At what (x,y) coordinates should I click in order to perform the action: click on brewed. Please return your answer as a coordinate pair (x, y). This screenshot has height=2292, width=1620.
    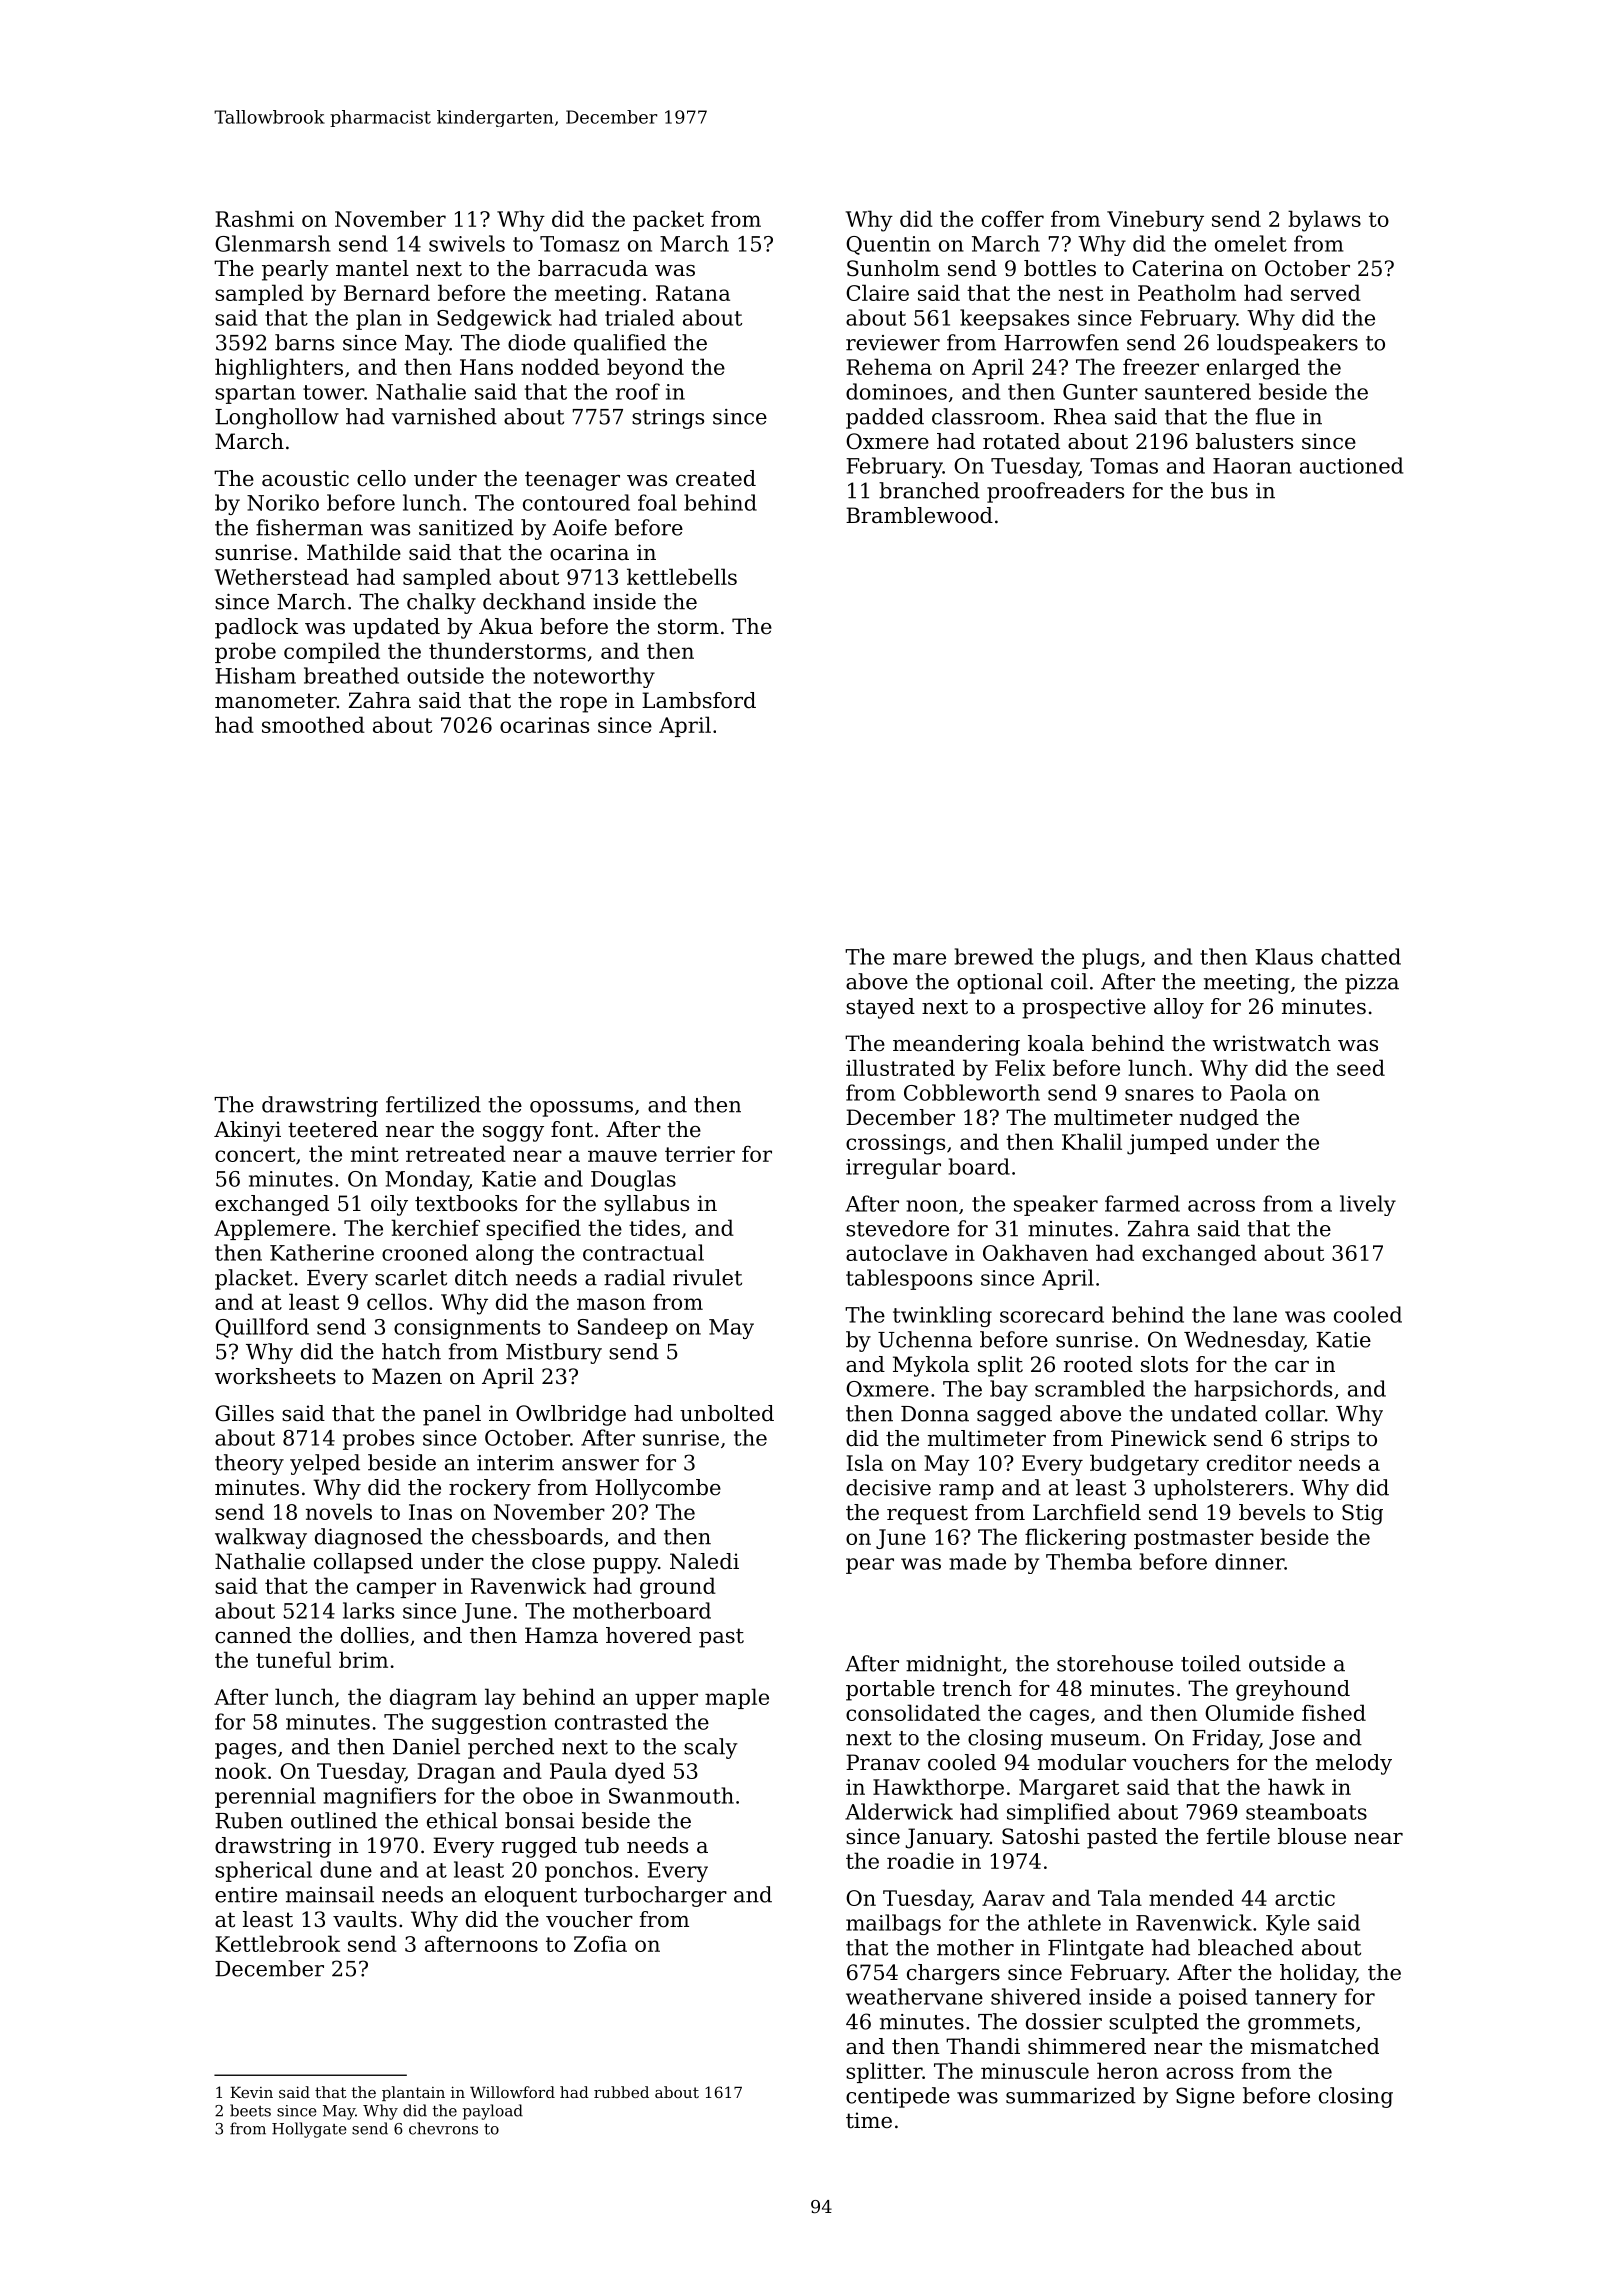
    Looking at the image, I should click on (994, 956).
